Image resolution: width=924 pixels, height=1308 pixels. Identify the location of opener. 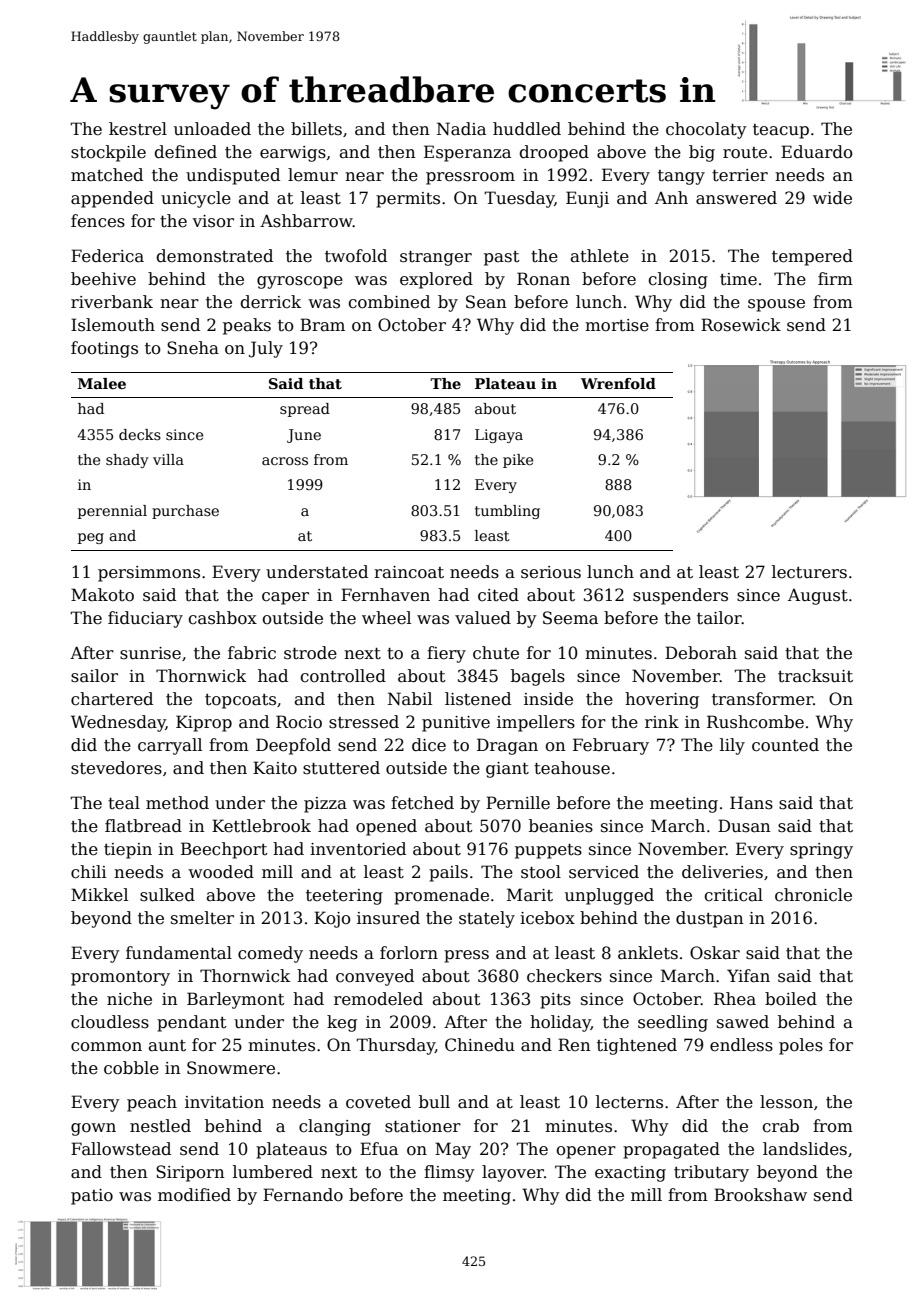
(586, 1152).
